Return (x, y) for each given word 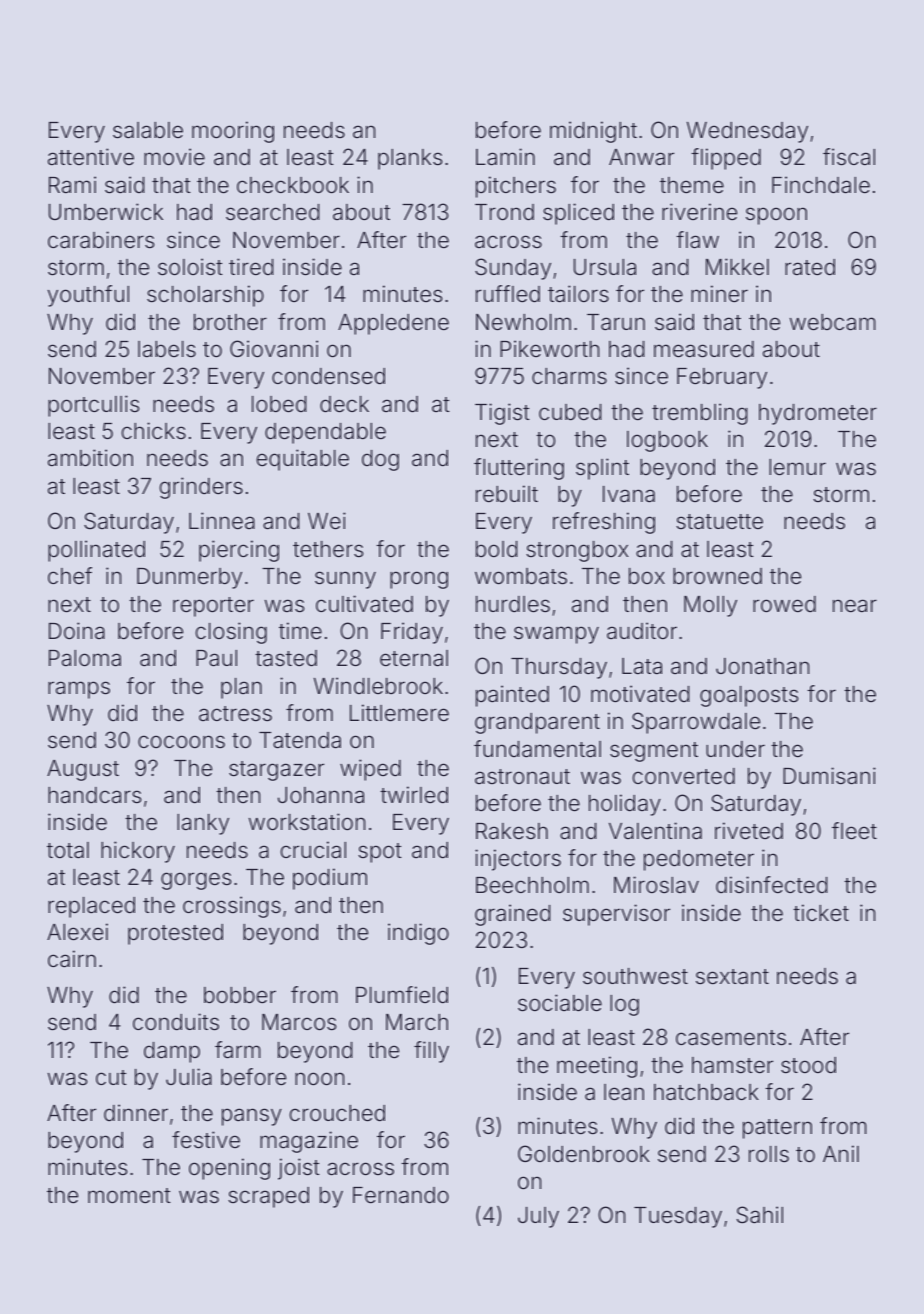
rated (810, 267)
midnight (593, 132)
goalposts (749, 696)
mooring (233, 132)
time (300, 631)
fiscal (849, 157)
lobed (279, 404)
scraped (268, 1197)
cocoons (181, 742)
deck (344, 404)
